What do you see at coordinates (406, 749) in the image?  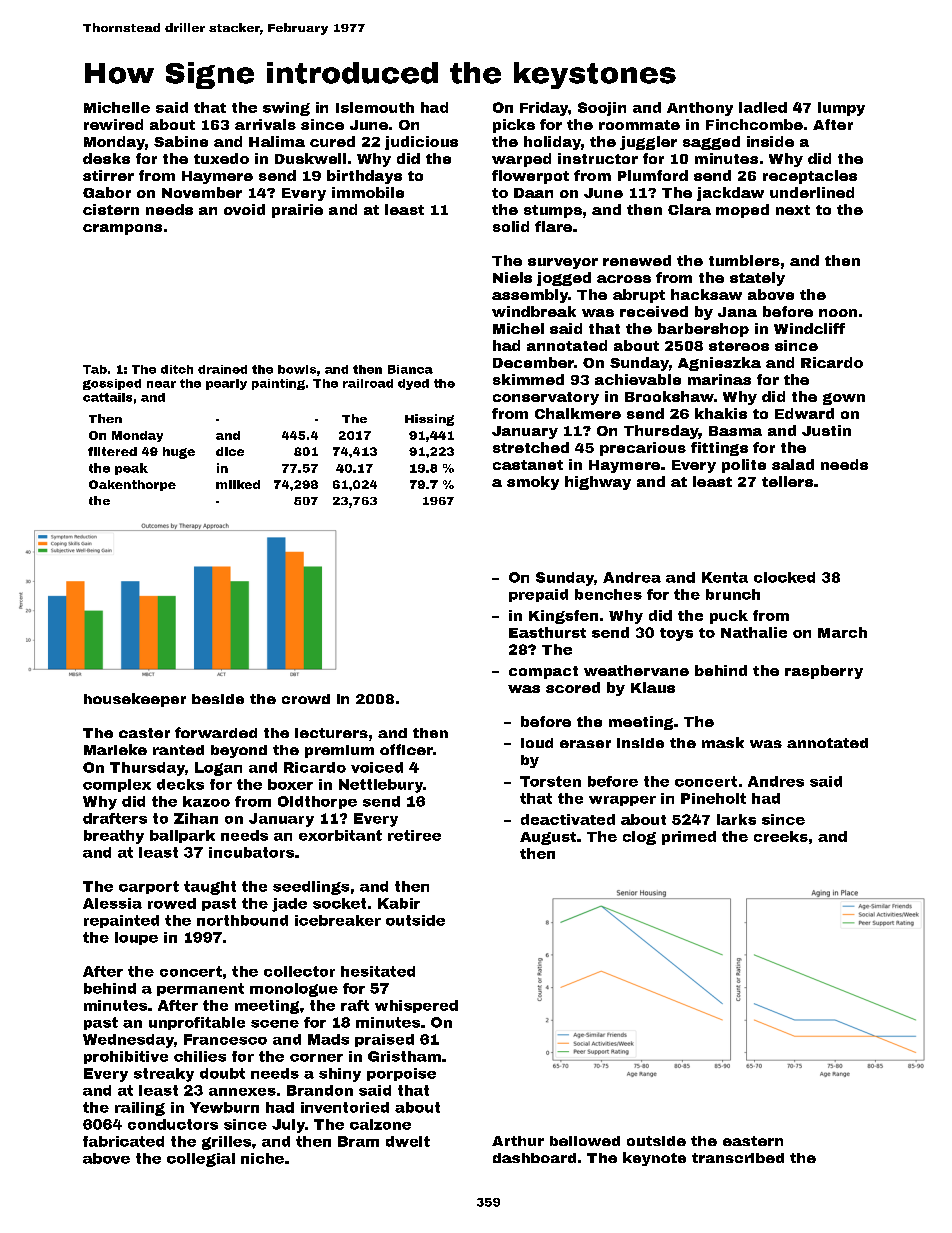 I see `officer` at bounding box center [406, 749].
